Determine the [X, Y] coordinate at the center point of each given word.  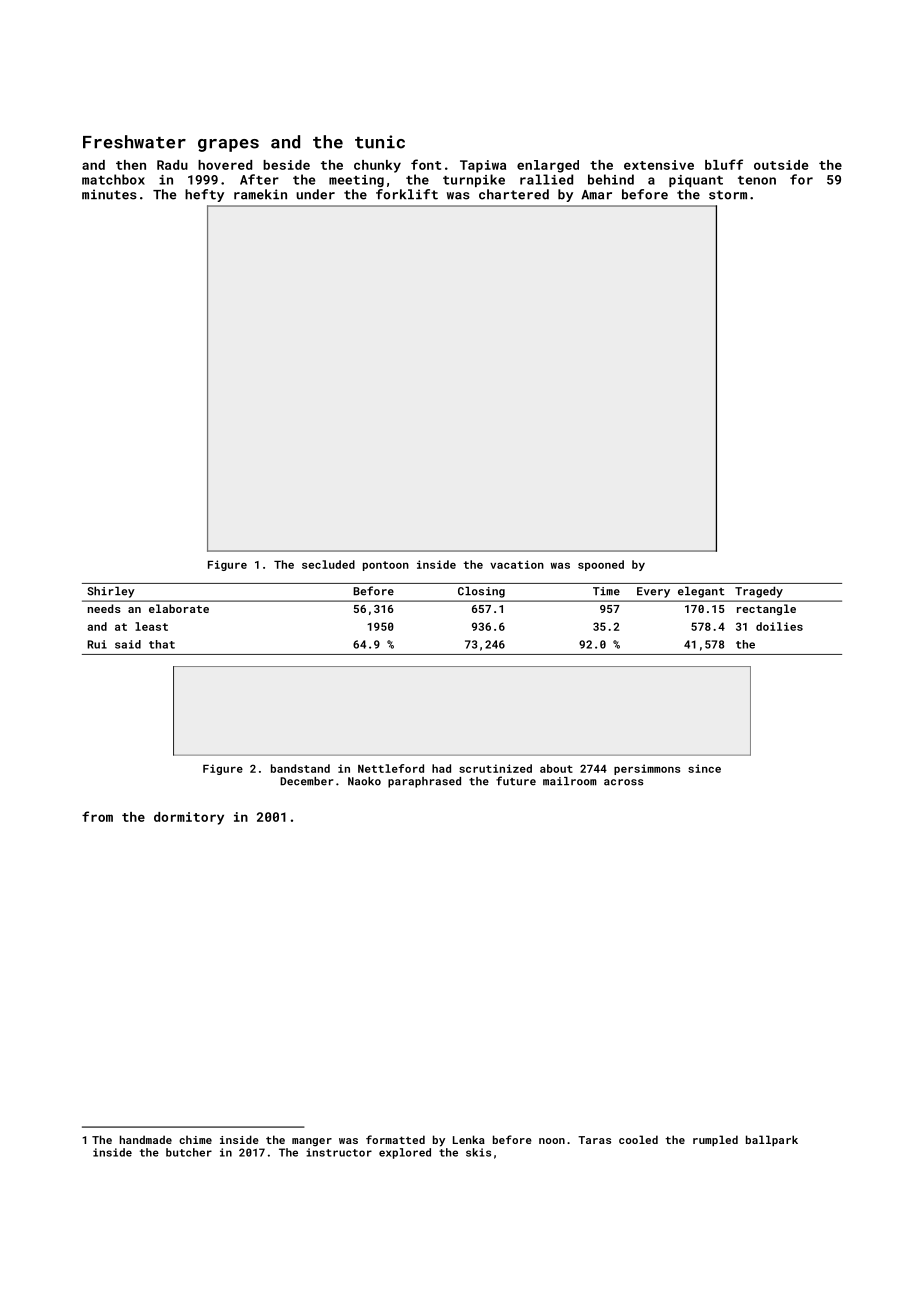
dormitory [189, 818]
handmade [146, 1139]
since [704, 768]
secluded [328, 564]
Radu [172, 165]
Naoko [364, 781]
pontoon [386, 566]
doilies [779, 626]
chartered [514, 194]
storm [728, 195]
